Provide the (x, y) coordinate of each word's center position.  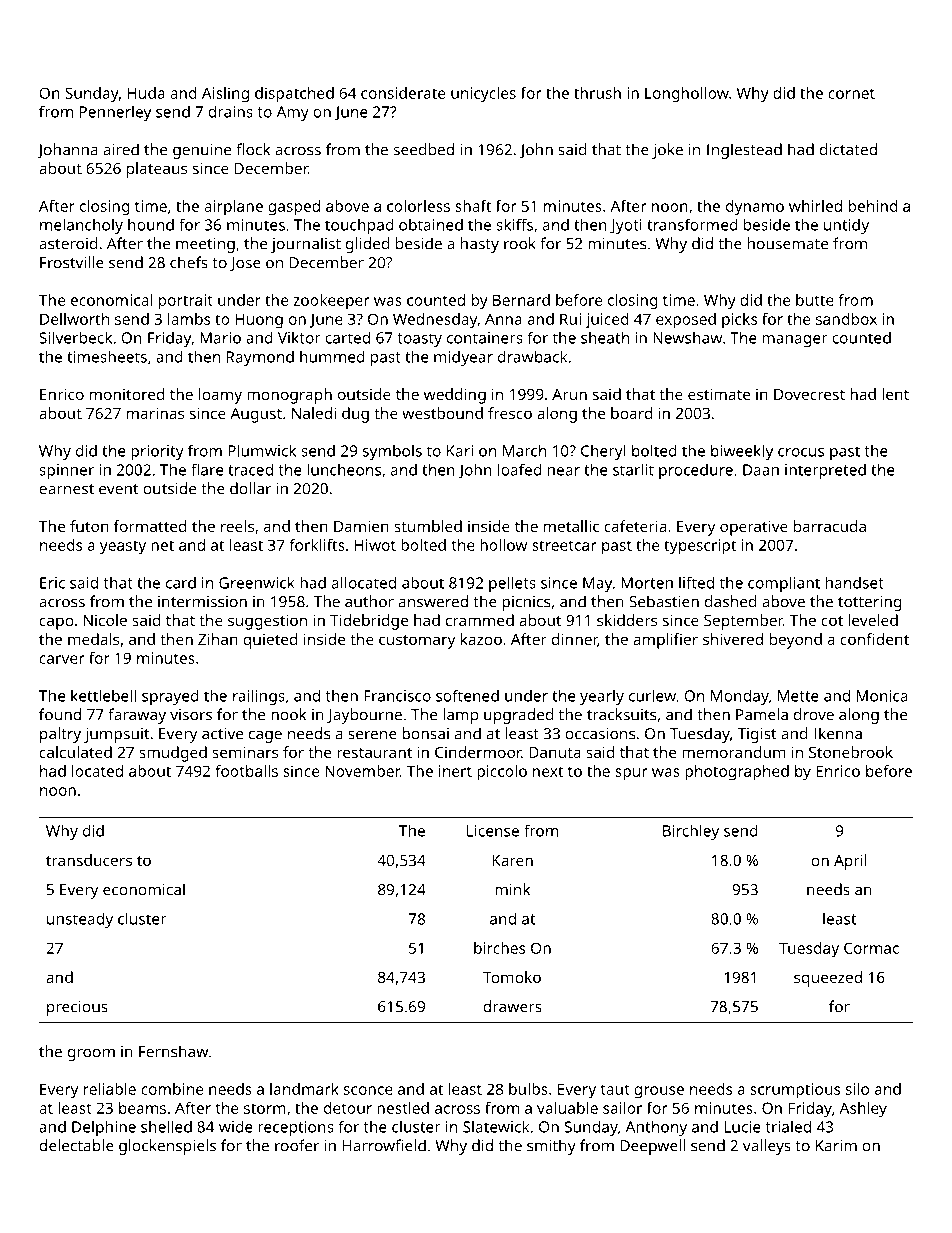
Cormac (871, 948)
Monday (740, 697)
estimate (719, 394)
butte (815, 300)
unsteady (80, 920)
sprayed (170, 697)
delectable (76, 1145)
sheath (605, 338)
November (362, 771)
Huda (146, 93)
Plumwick (262, 450)
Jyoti (626, 226)
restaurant (375, 753)
